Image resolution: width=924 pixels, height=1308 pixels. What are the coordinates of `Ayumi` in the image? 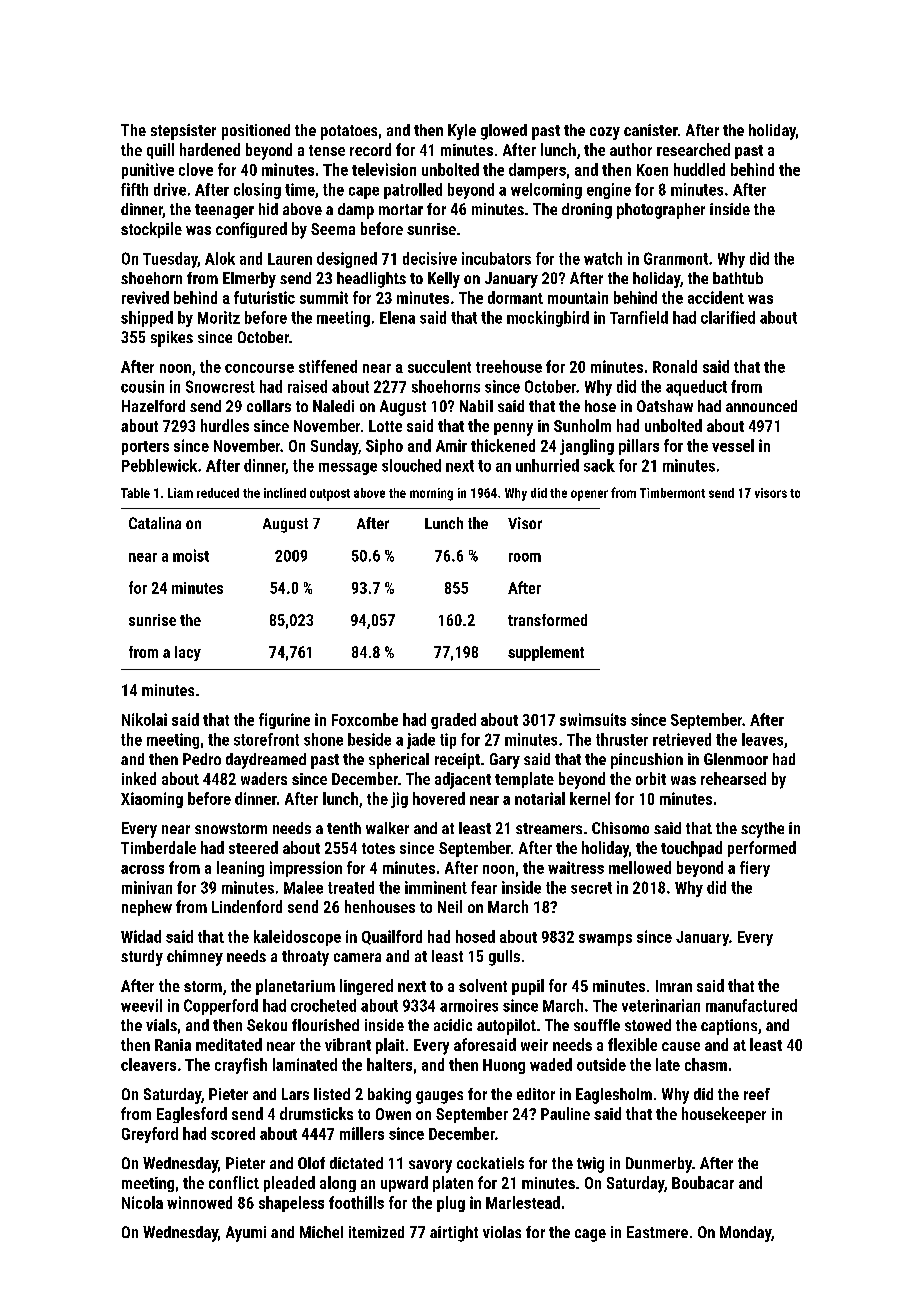 It's located at (246, 1234).
